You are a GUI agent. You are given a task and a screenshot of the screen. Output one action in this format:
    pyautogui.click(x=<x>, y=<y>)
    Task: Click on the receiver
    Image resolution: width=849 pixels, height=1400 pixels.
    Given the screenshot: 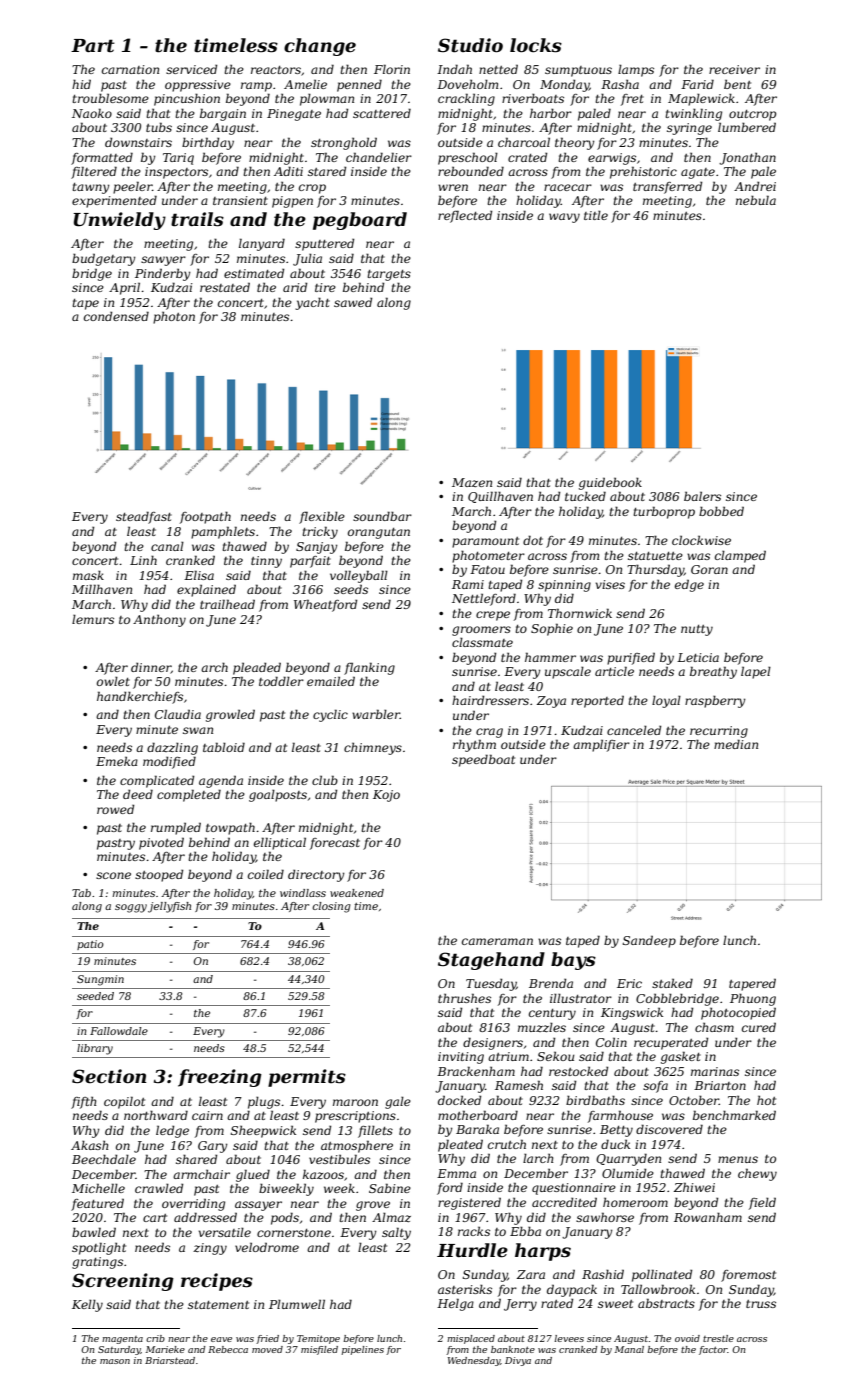 What is the action you would take?
    pyautogui.click(x=734, y=69)
